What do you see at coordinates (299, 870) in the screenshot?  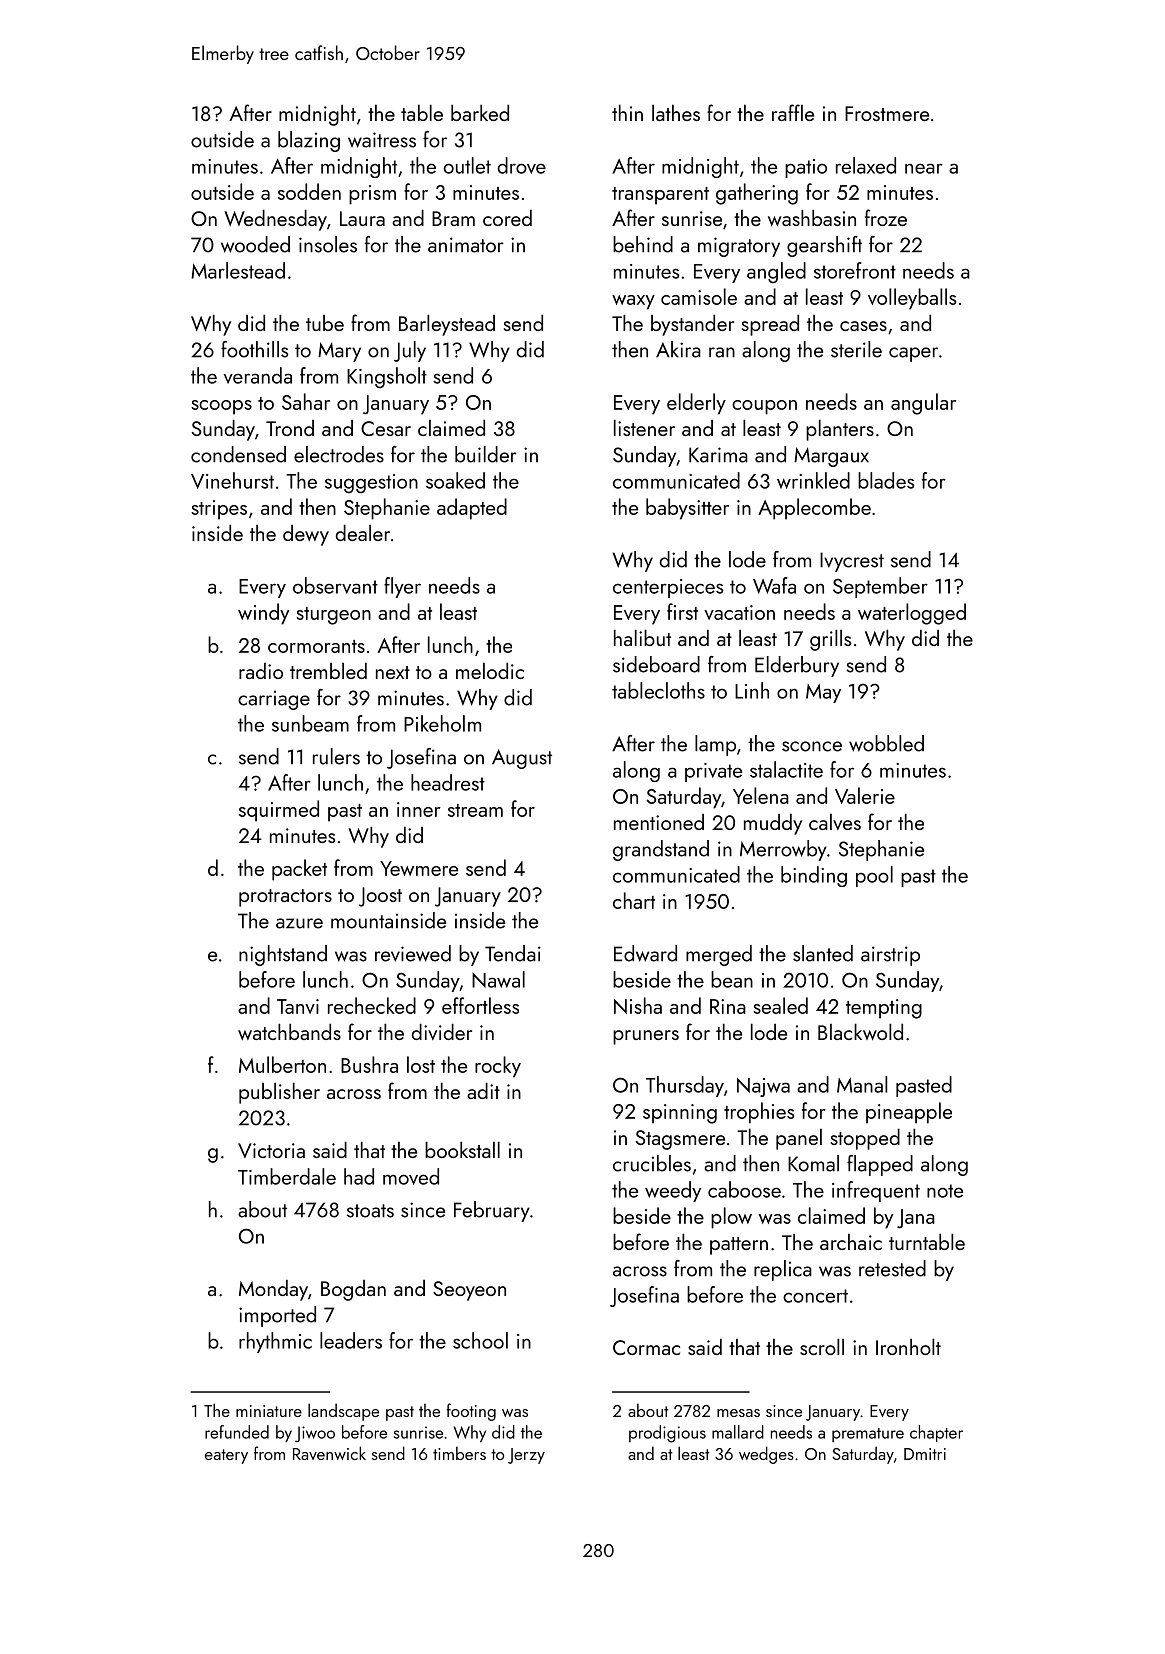 I see `packet` at bounding box center [299, 870].
